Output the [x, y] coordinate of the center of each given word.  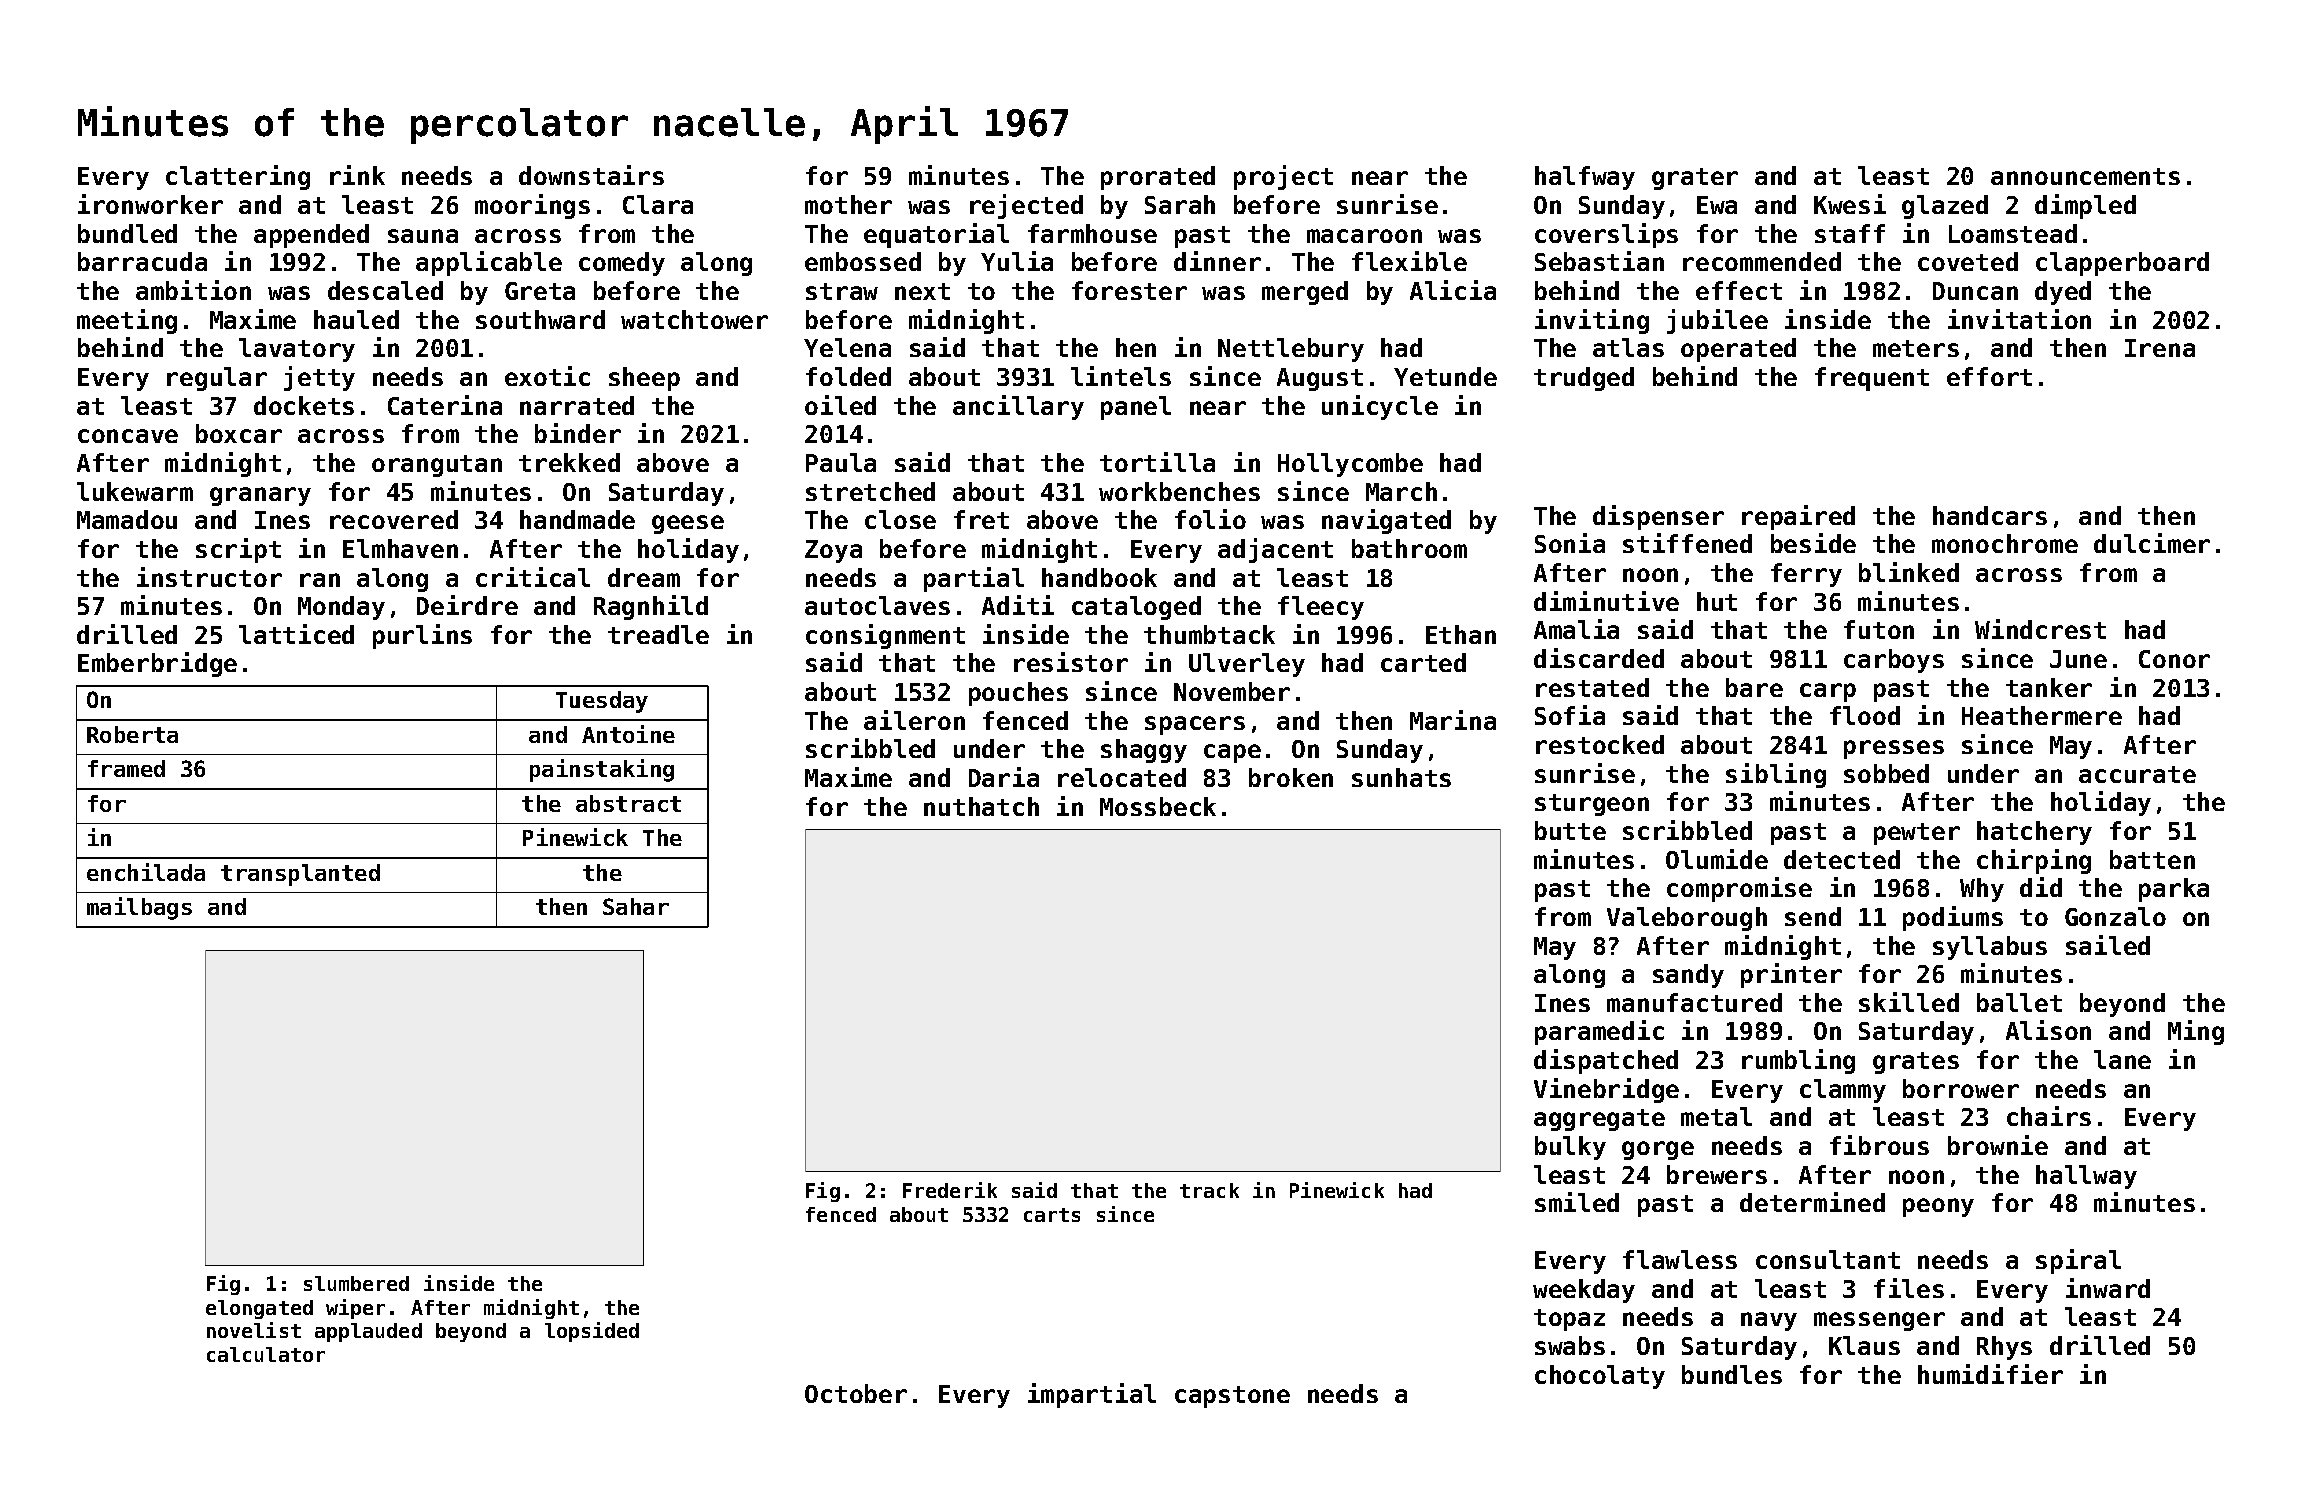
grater [1695, 179]
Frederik [950, 1190]
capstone [1232, 1397]
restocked [1600, 744]
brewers [1717, 1174]
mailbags [139, 908]
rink [357, 175]
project [1283, 177]
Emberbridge [157, 664]
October [856, 1393]
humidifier [1990, 1374]
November [1232, 691]
